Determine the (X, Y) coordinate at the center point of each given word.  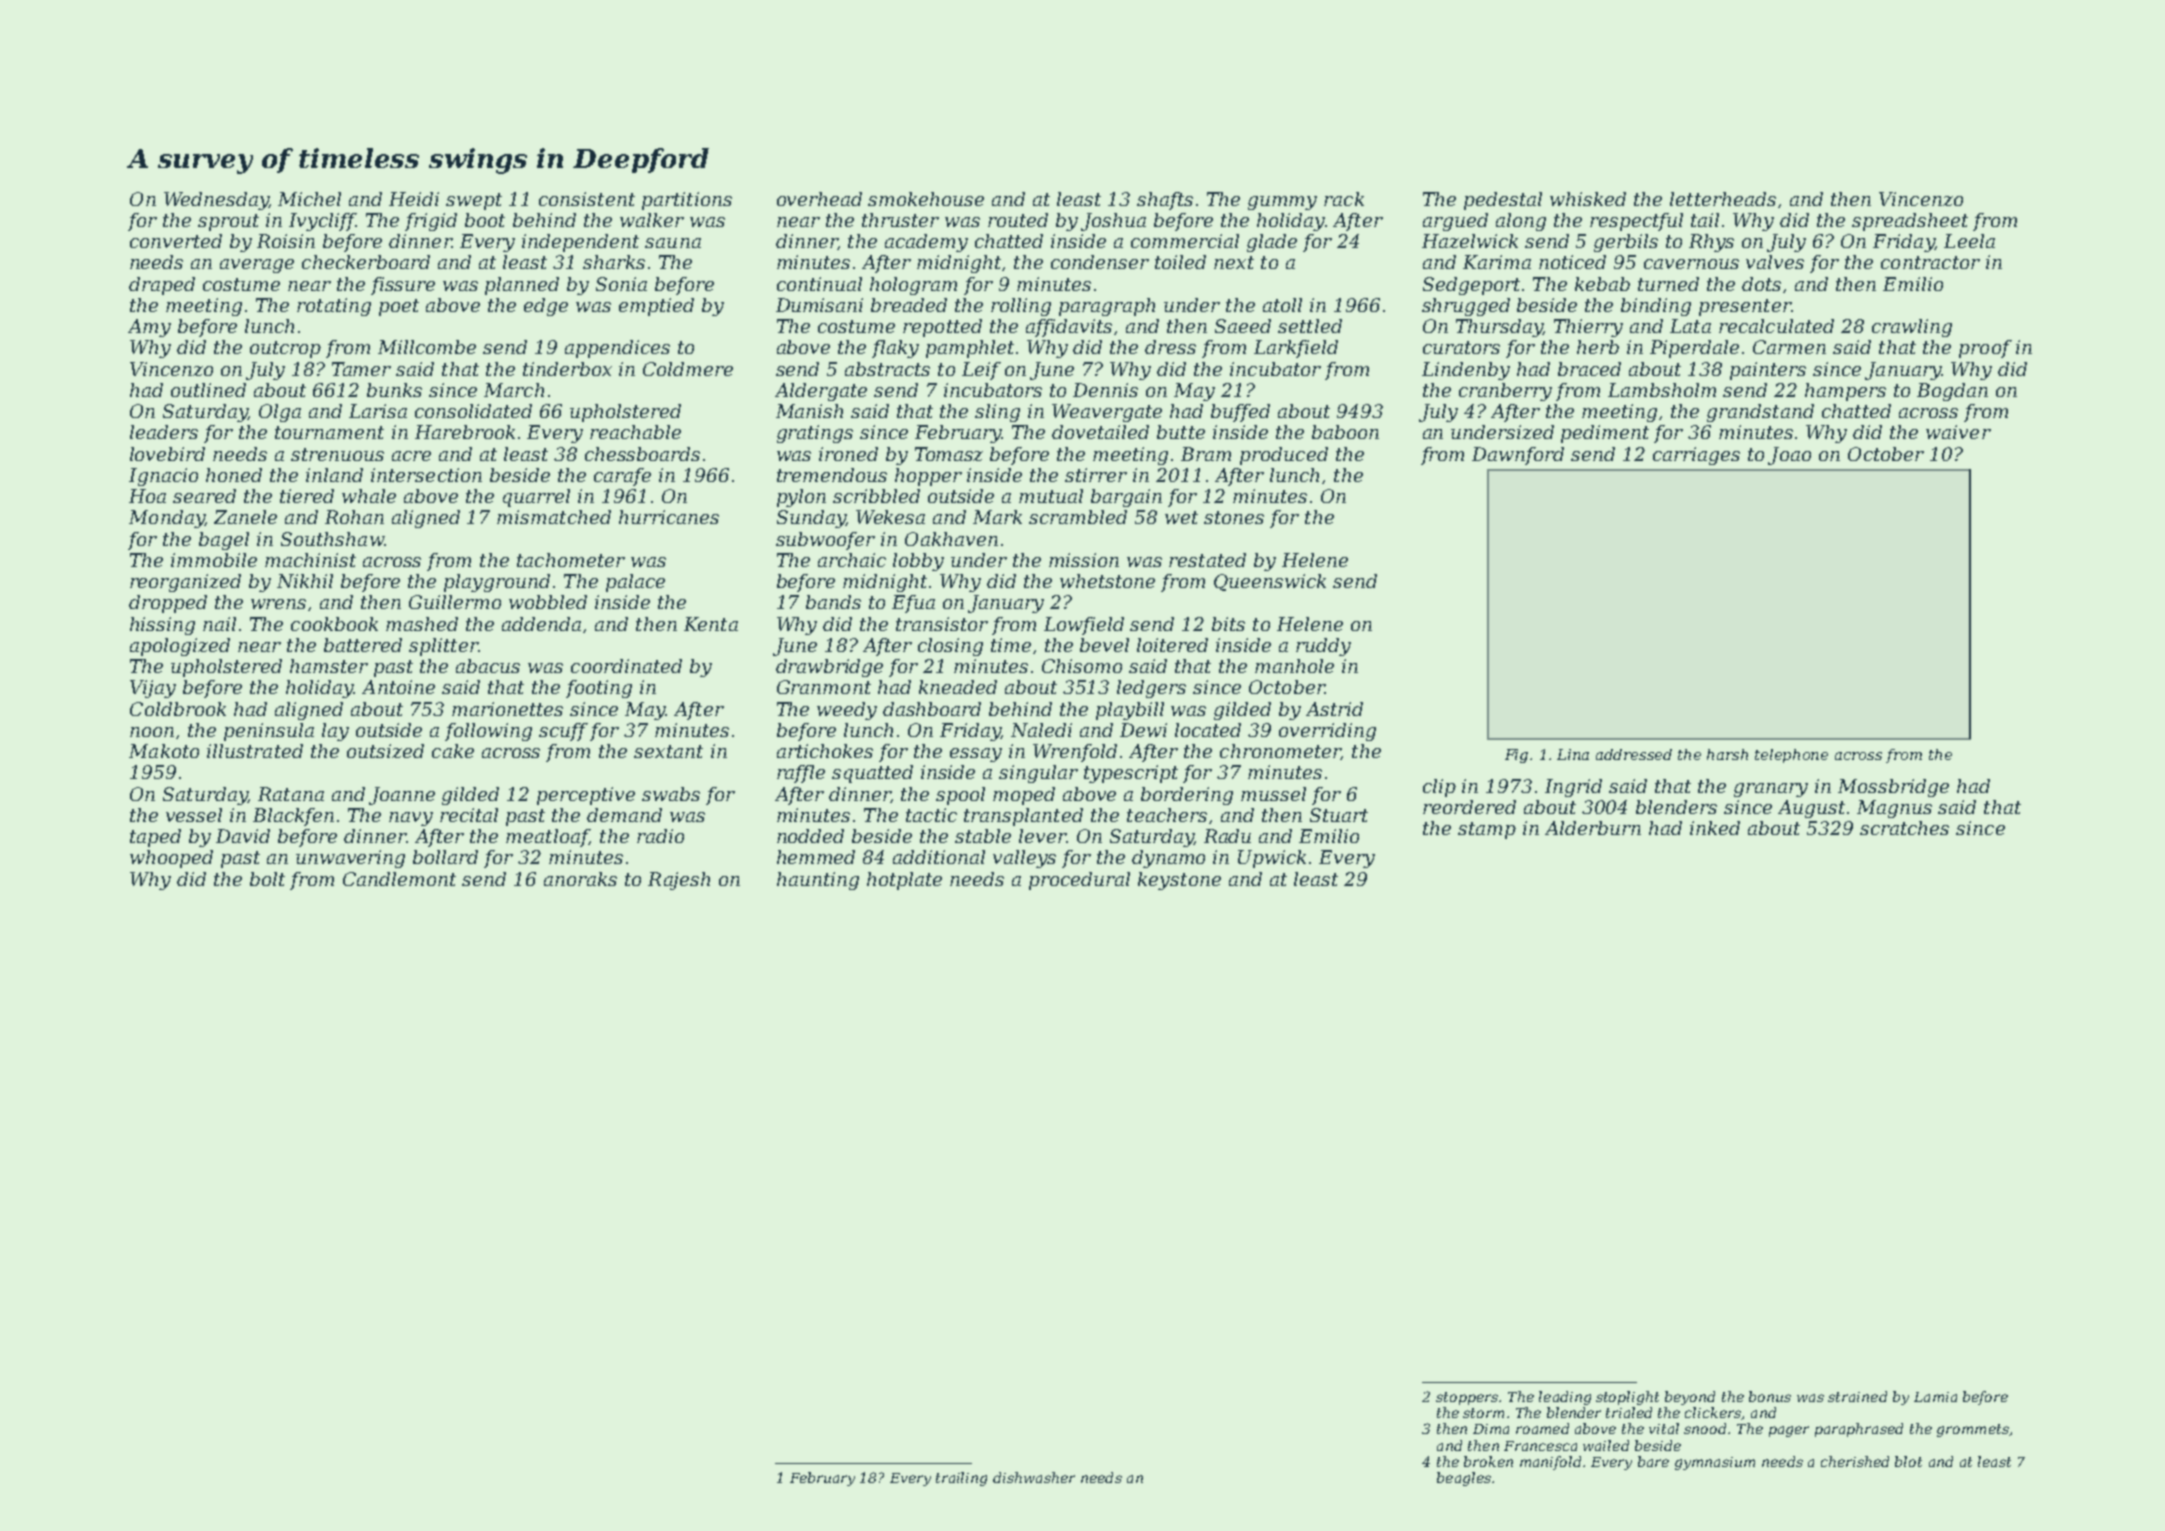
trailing (961, 1479)
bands (833, 602)
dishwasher (1034, 1477)
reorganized (185, 583)
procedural (1079, 881)
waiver (1958, 432)
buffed (1240, 413)
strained (1857, 1396)
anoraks (580, 879)
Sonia (621, 284)
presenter (1745, 307)
